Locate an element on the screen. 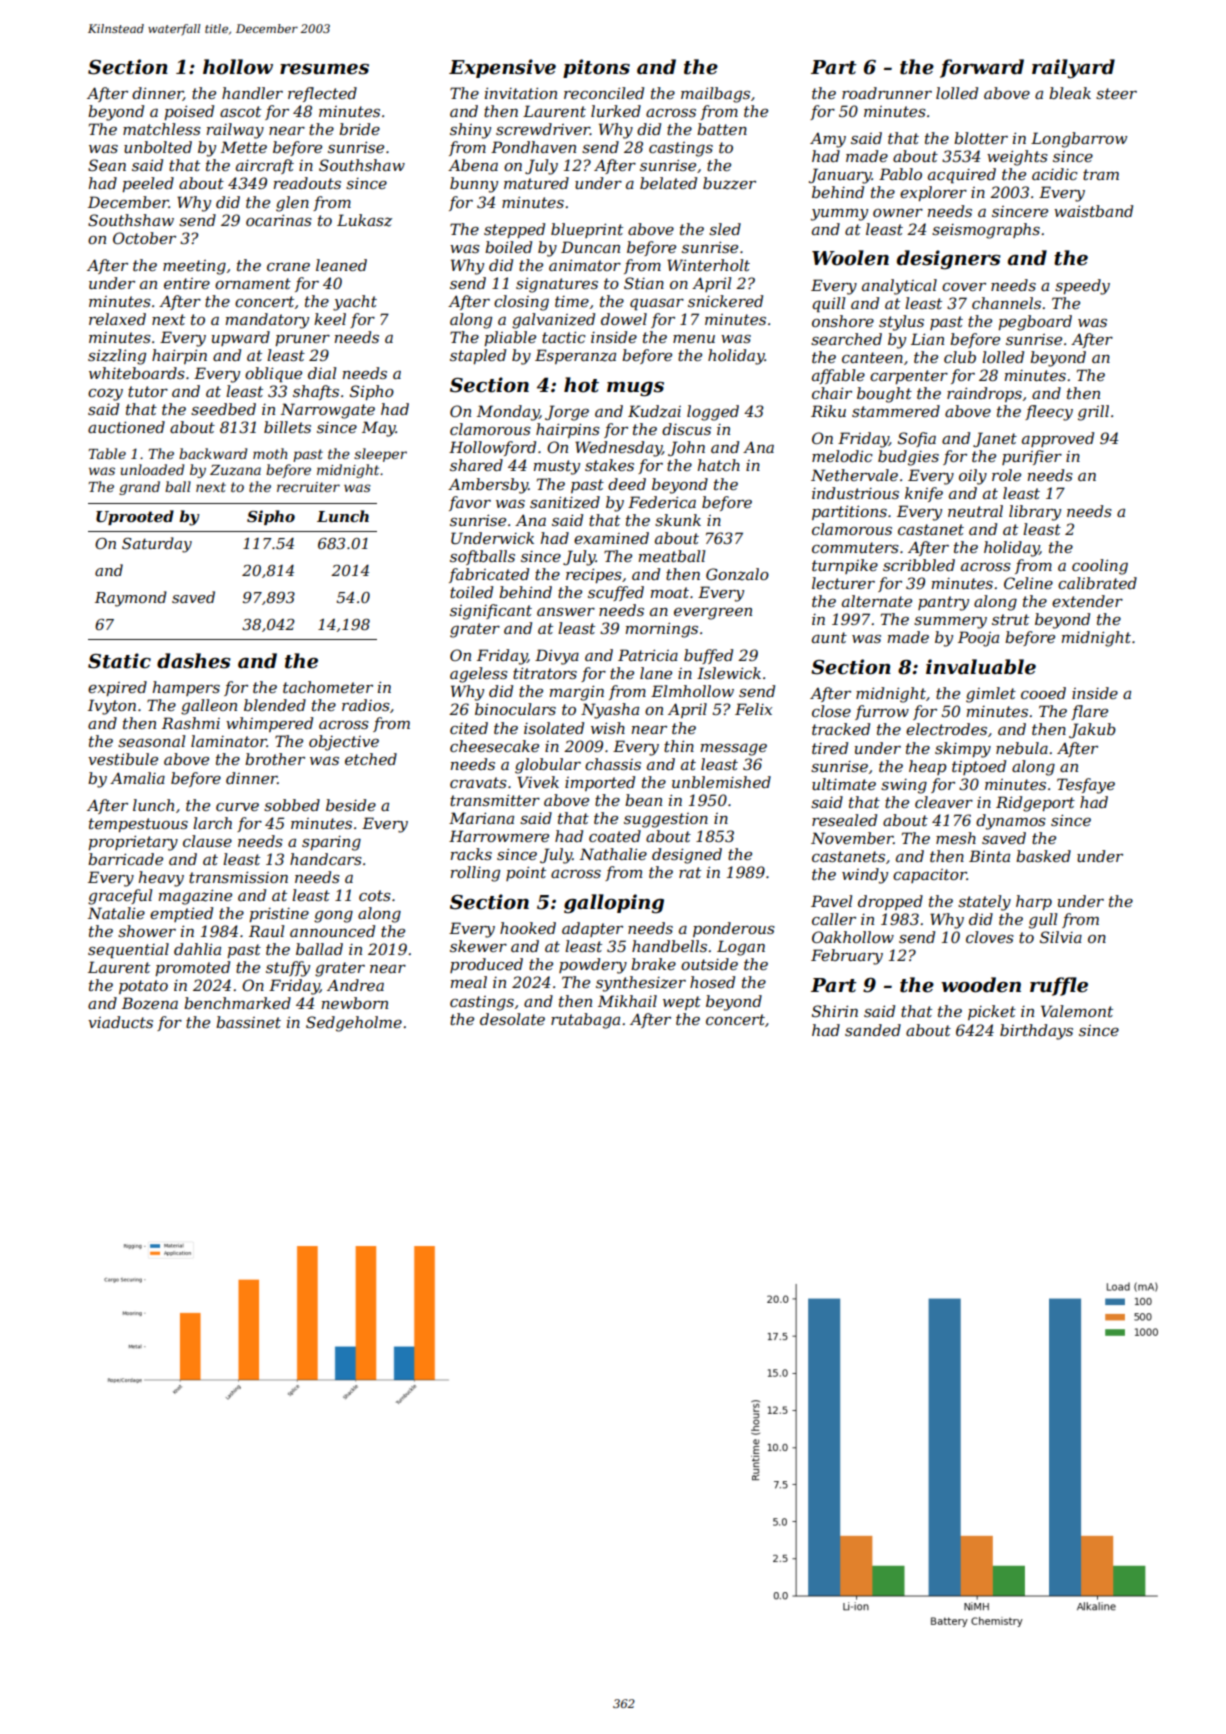 The width and height of the screenshot is (1226, 1734). forward is located at coordinates (982, 68).
